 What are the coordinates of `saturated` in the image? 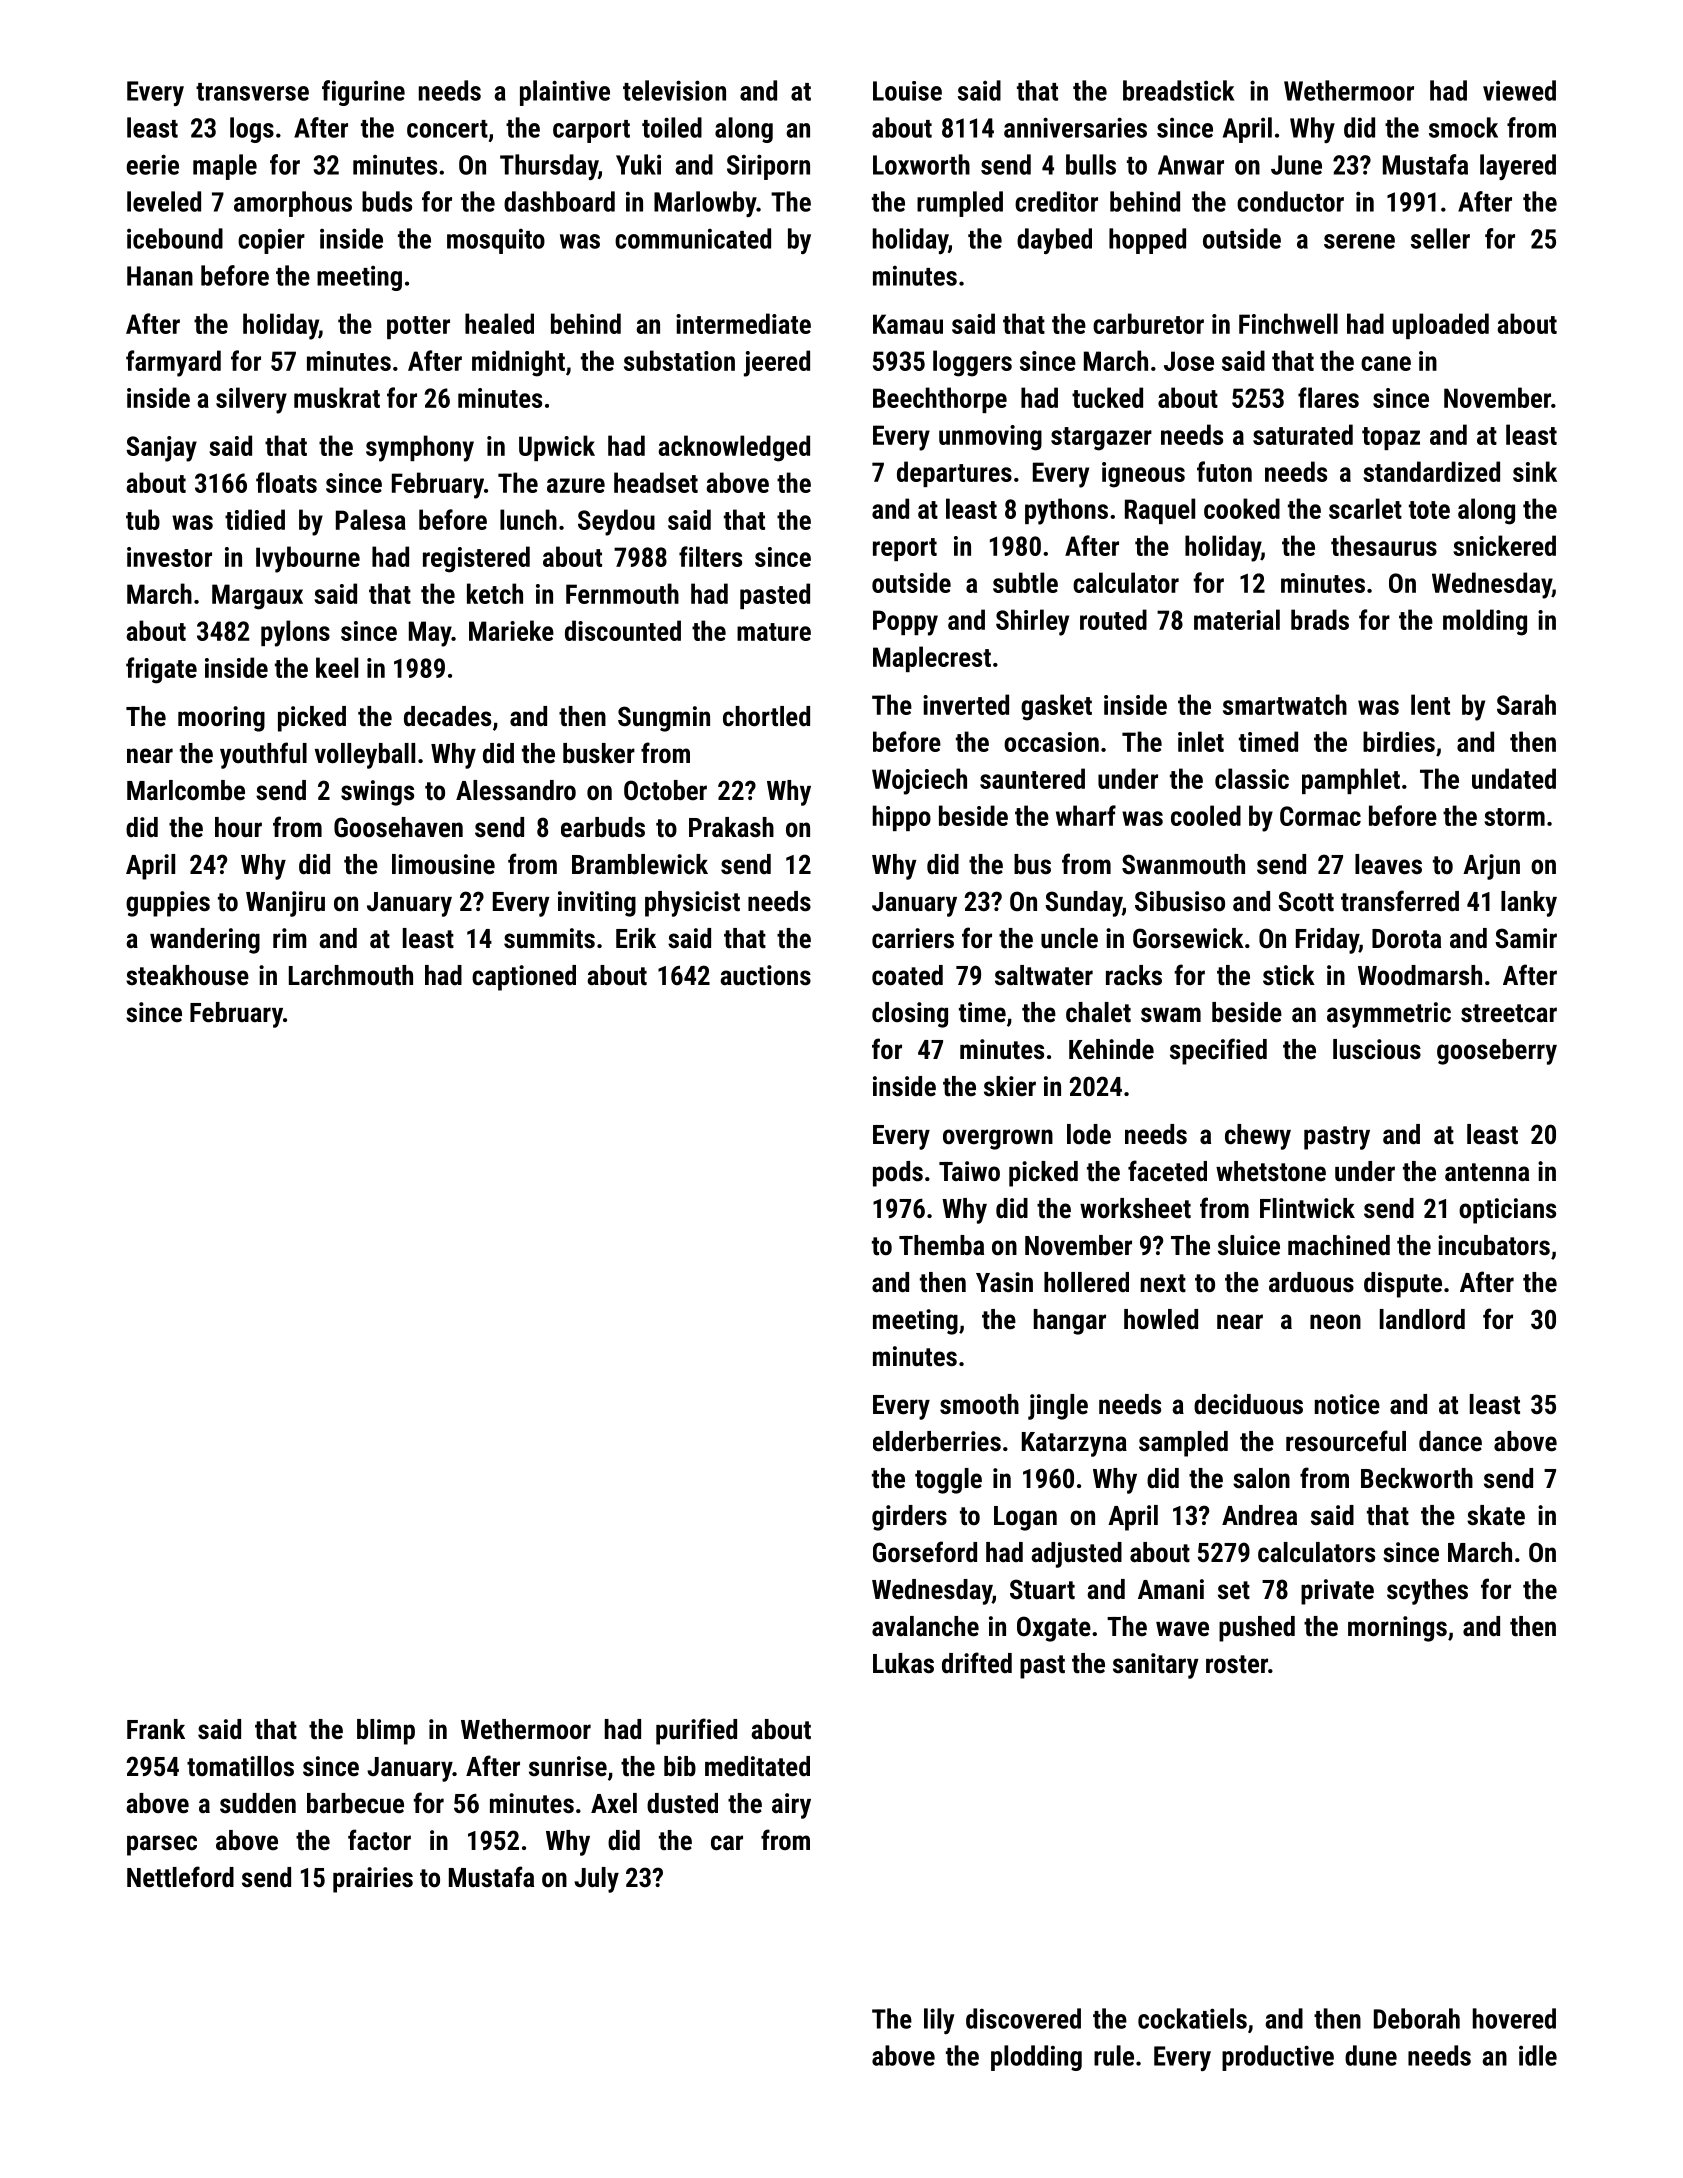 It's located at (1303, 434).
